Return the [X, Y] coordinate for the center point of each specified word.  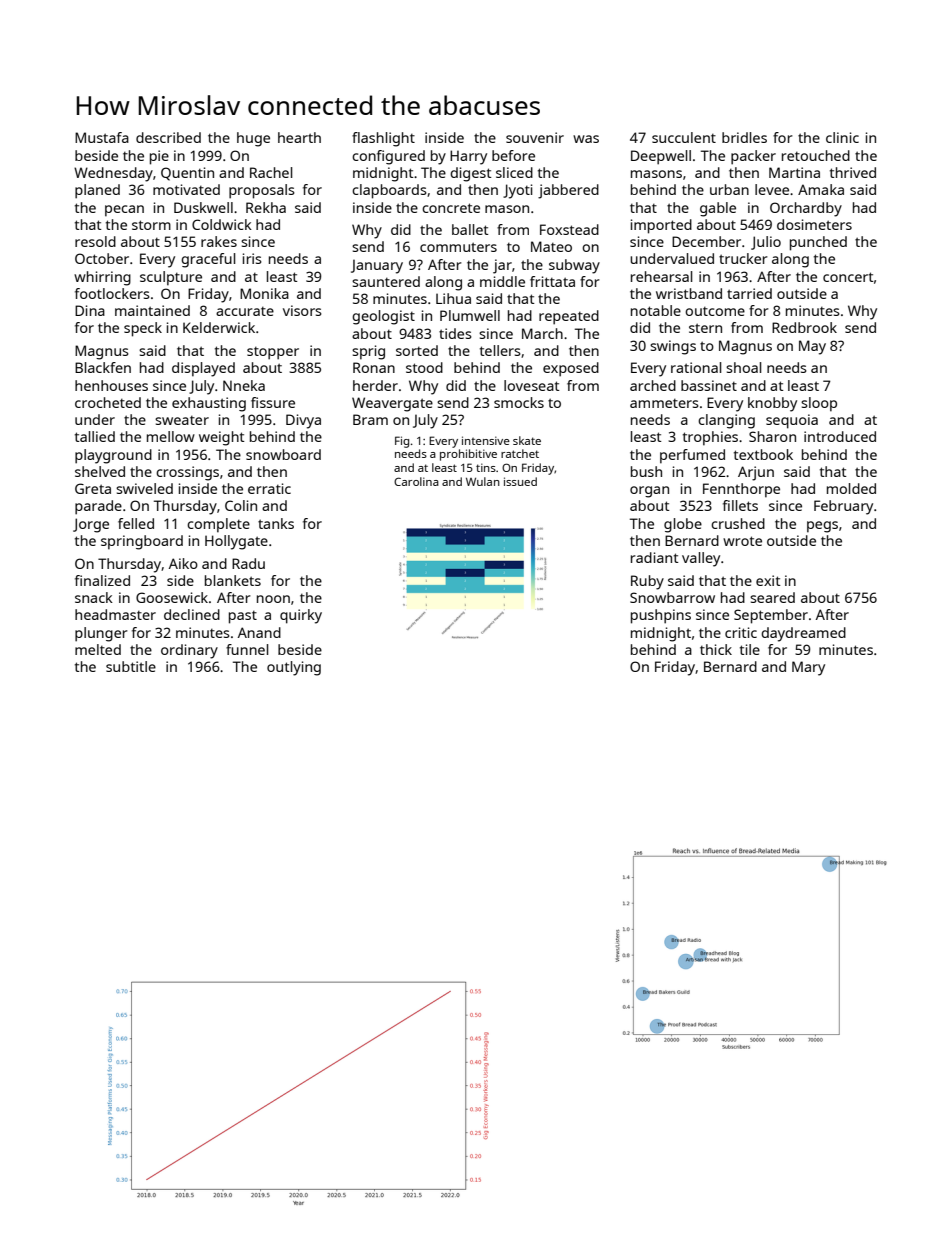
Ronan [374, 367]
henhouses [111, 385]
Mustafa [102, 137]
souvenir [535, 137]
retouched [816, 155]
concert [848, 277]
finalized [102, 580]
